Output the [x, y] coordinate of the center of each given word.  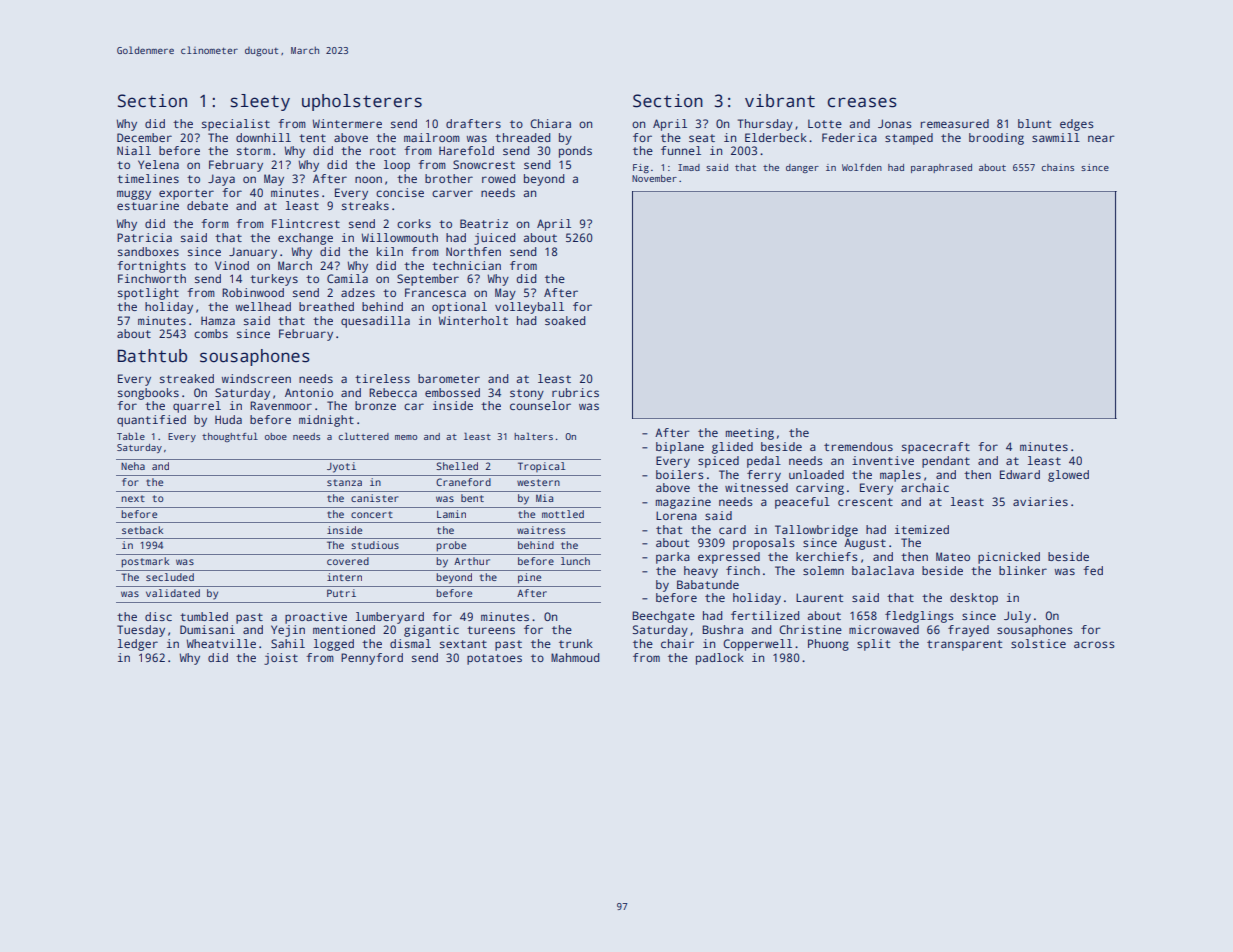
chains [1058, 167]
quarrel [197, 407]
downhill [263, 137]
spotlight [148, 294]
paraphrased [941, 168]
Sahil [288, 643]
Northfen [473, 251]
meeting [750, 434]
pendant [946, 462]
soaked [565, 320]
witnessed [756, 487]
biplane [680, 448]
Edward [1020, 474]
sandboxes [148, 251]
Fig [641, 168]
